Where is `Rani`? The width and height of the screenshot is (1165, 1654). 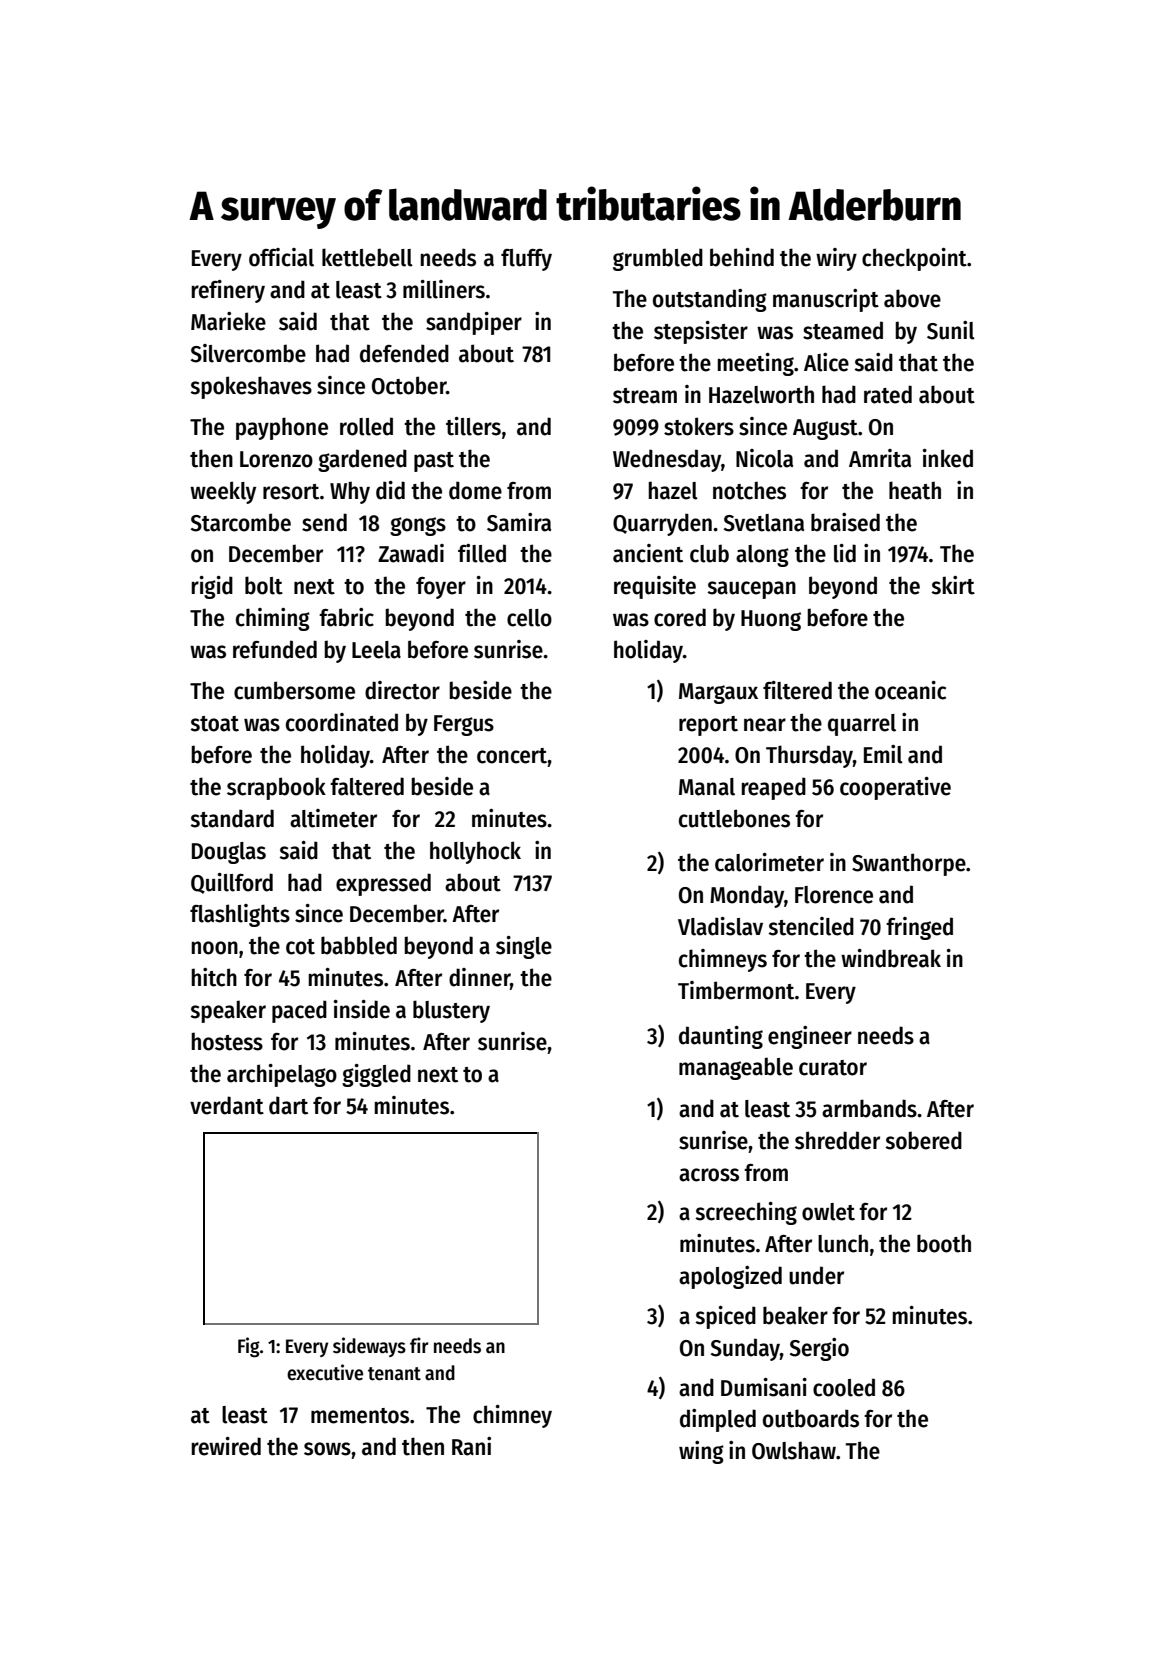 Rani is located at coordinates (471, 1446).
